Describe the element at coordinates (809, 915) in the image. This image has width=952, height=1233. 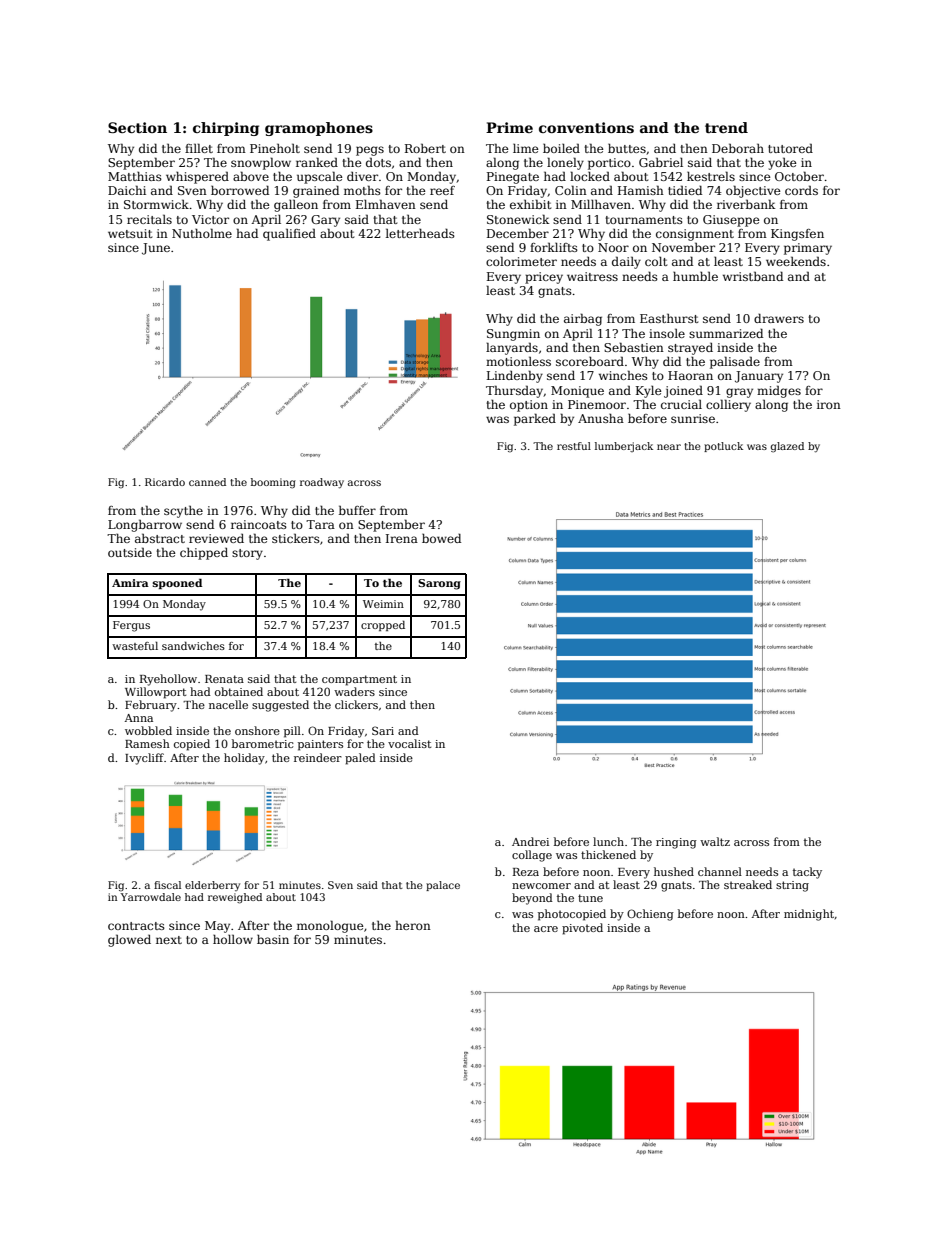
I see `midnight` at that location.
